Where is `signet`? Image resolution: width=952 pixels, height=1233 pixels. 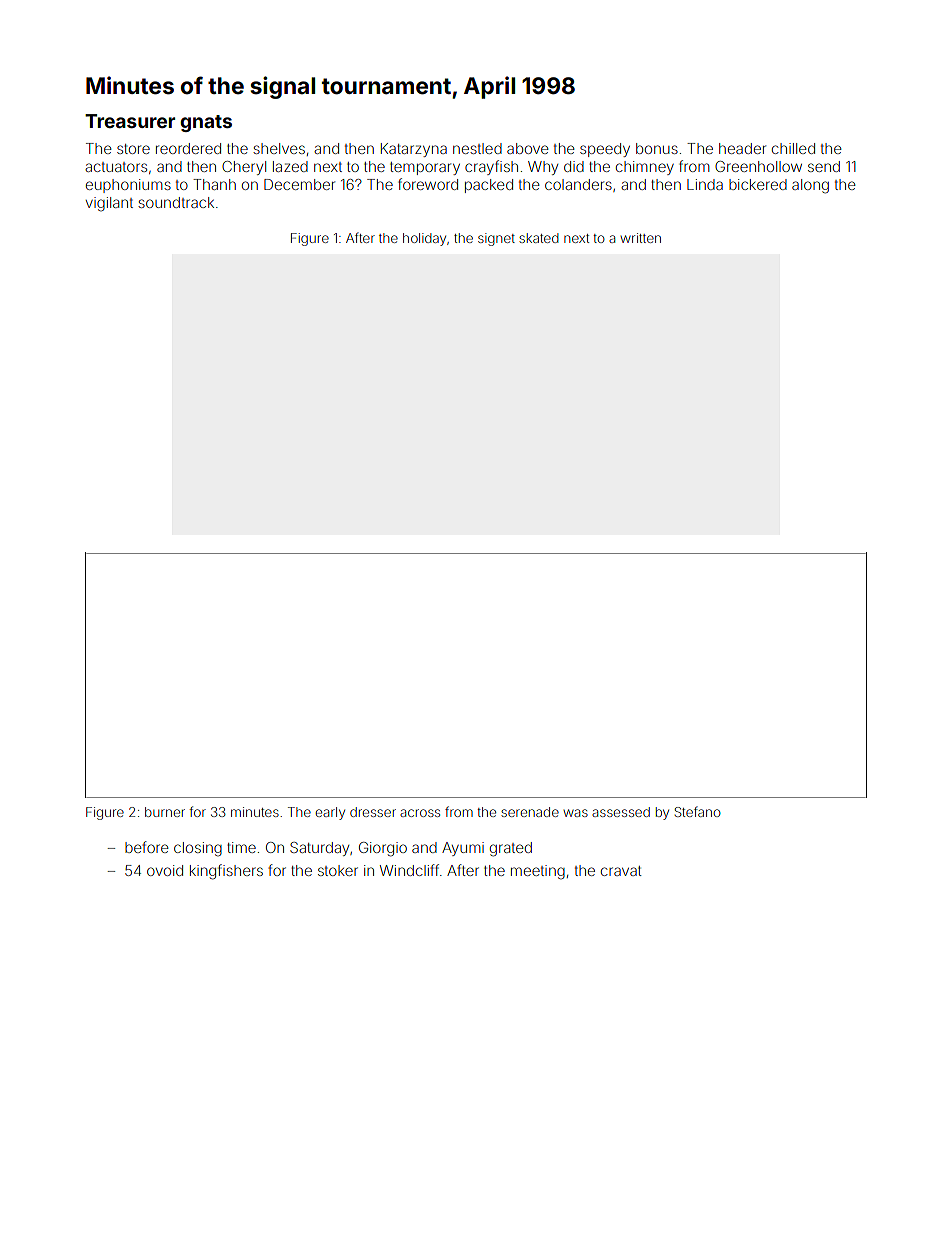 signet is located at coordinates (496, 239).
